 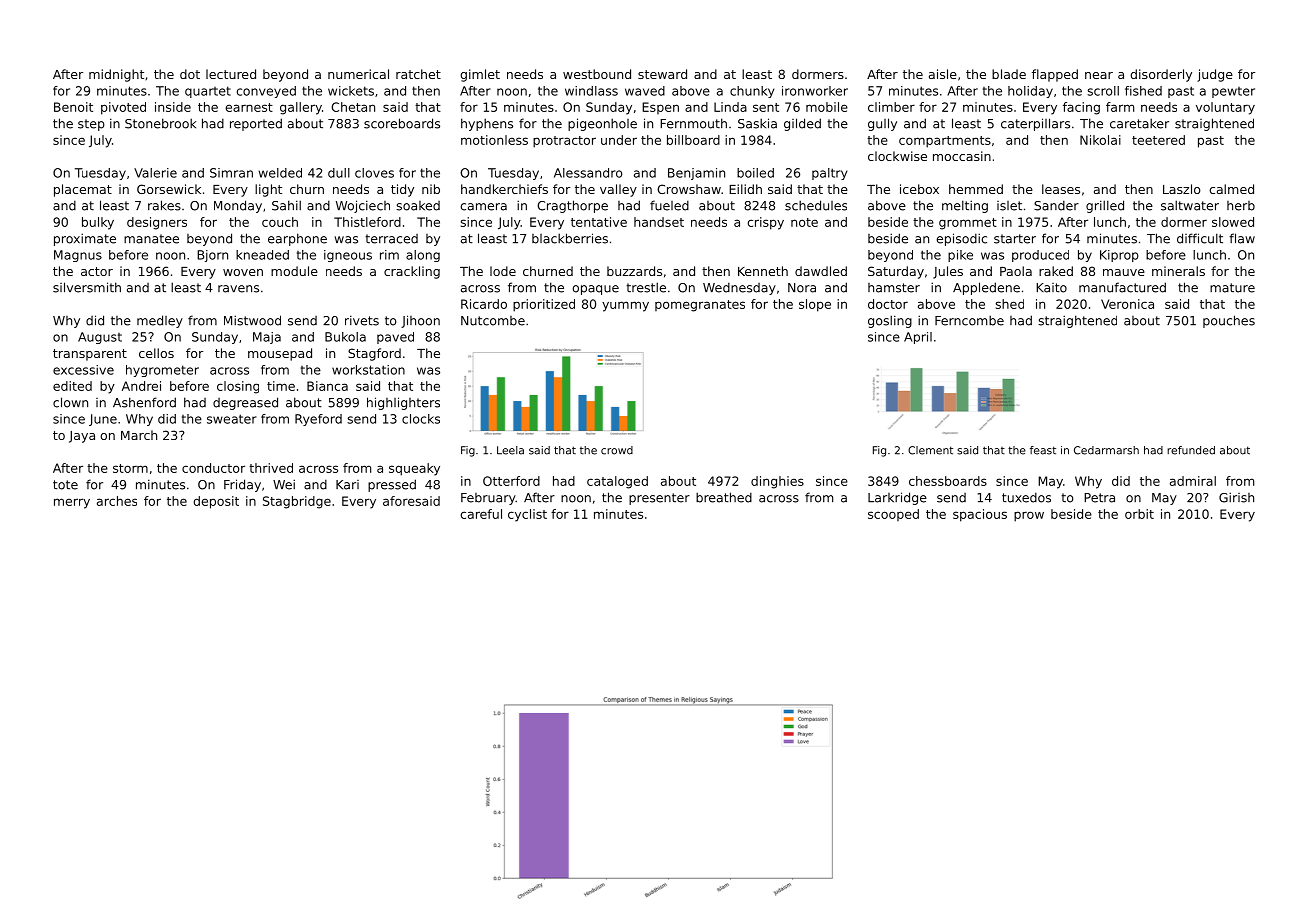 What do you see at coordinates (1193, 481) in the image?
I see `admiral` at bounding box center [1193, 481].
